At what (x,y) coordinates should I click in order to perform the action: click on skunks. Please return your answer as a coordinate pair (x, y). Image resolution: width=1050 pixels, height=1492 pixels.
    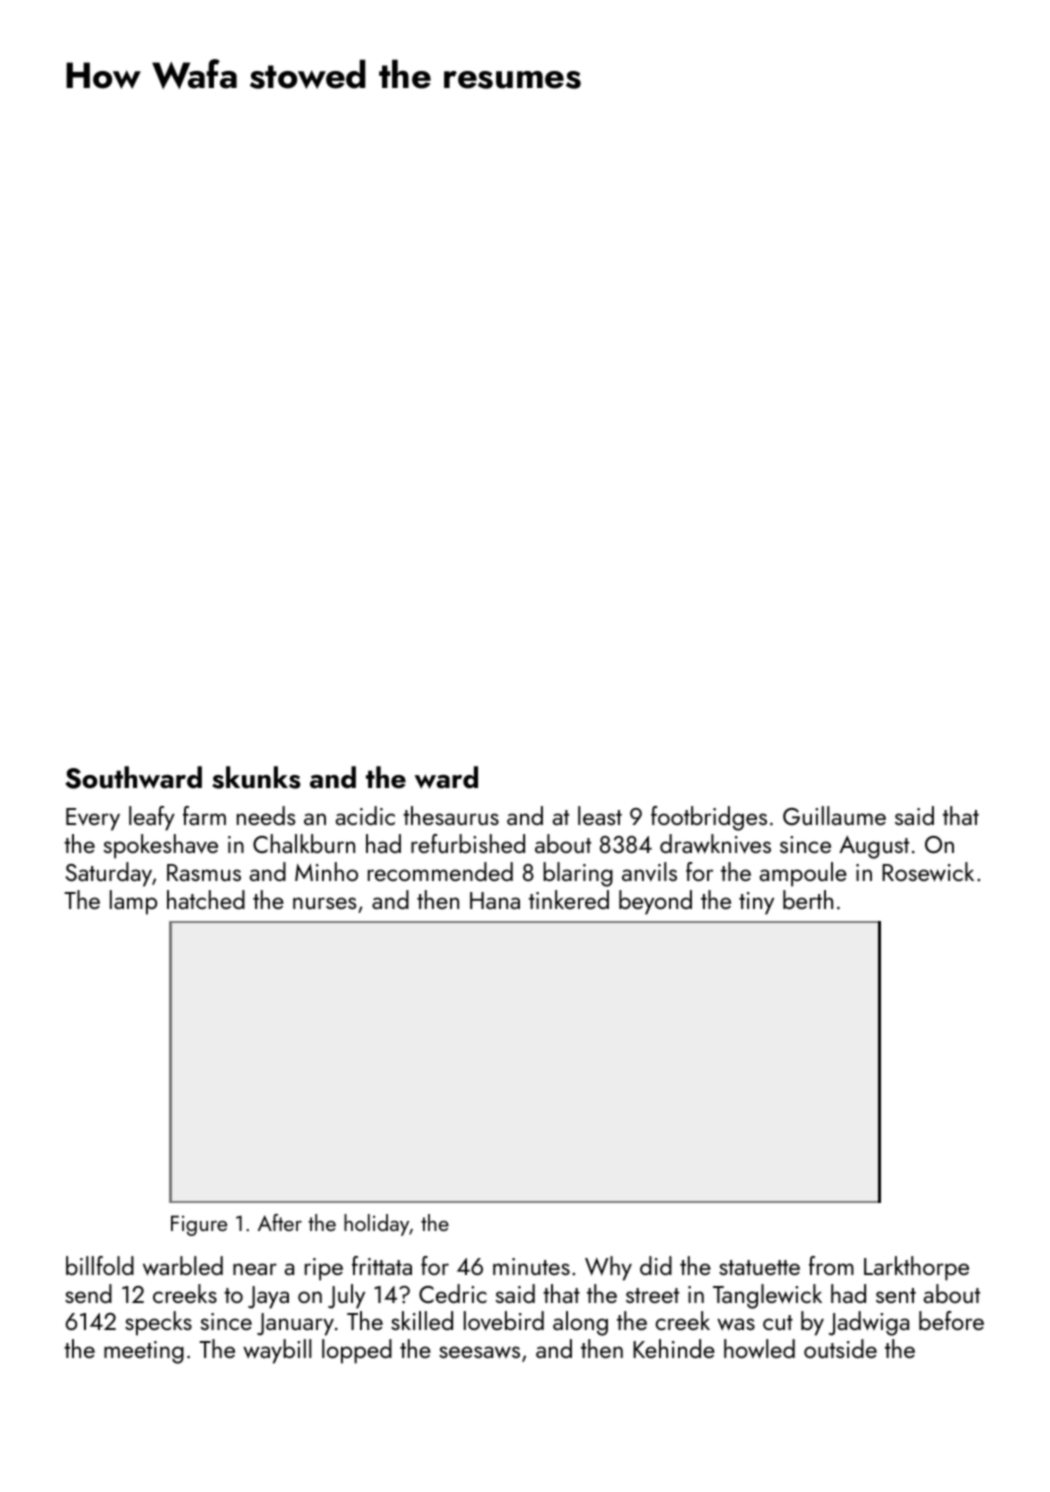
    Looking at the image, I should click on (256, 777).
